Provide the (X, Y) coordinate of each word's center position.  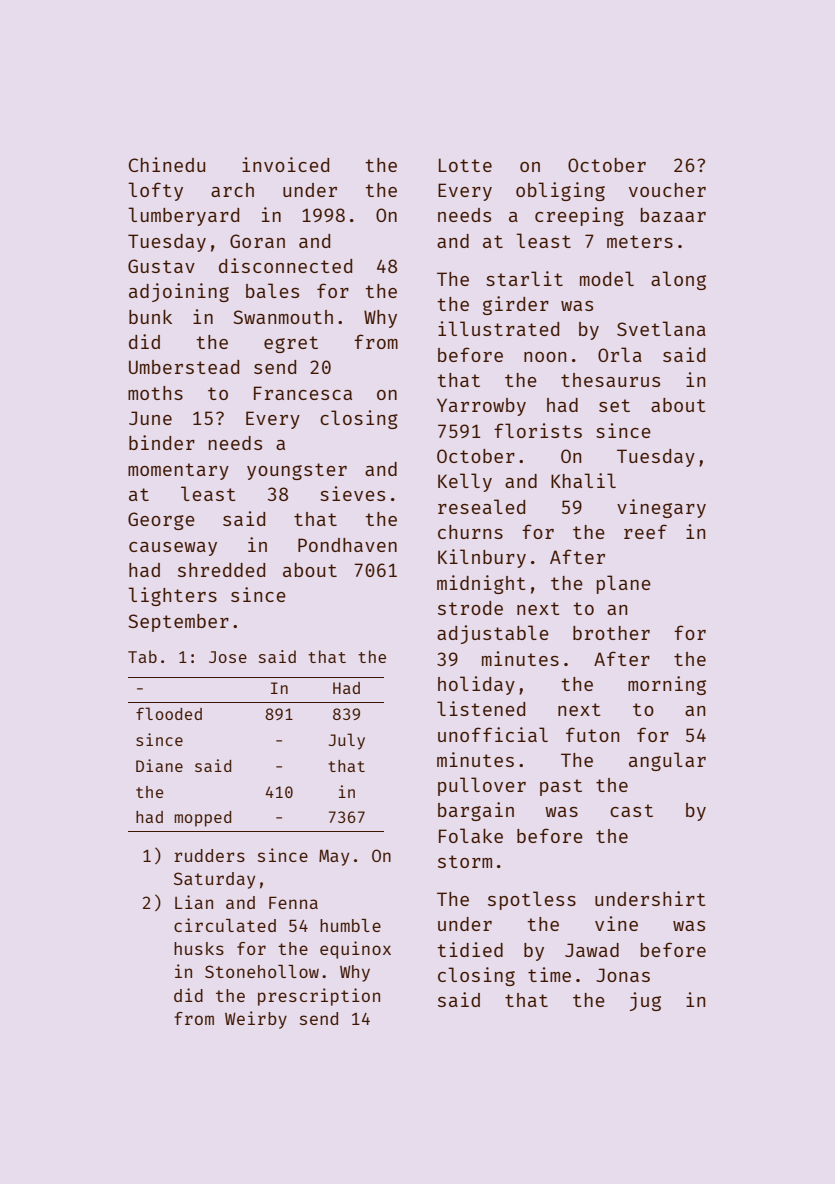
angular (667, 761)
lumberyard (183, 216)
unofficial (493, 734)
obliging (560, 191)
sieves (352, 493)
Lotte (465, 165)
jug (645, 1001)
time (549, 974)
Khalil (583, 480)
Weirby (256, 1020)
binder (162, 442)
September (178, 623)
